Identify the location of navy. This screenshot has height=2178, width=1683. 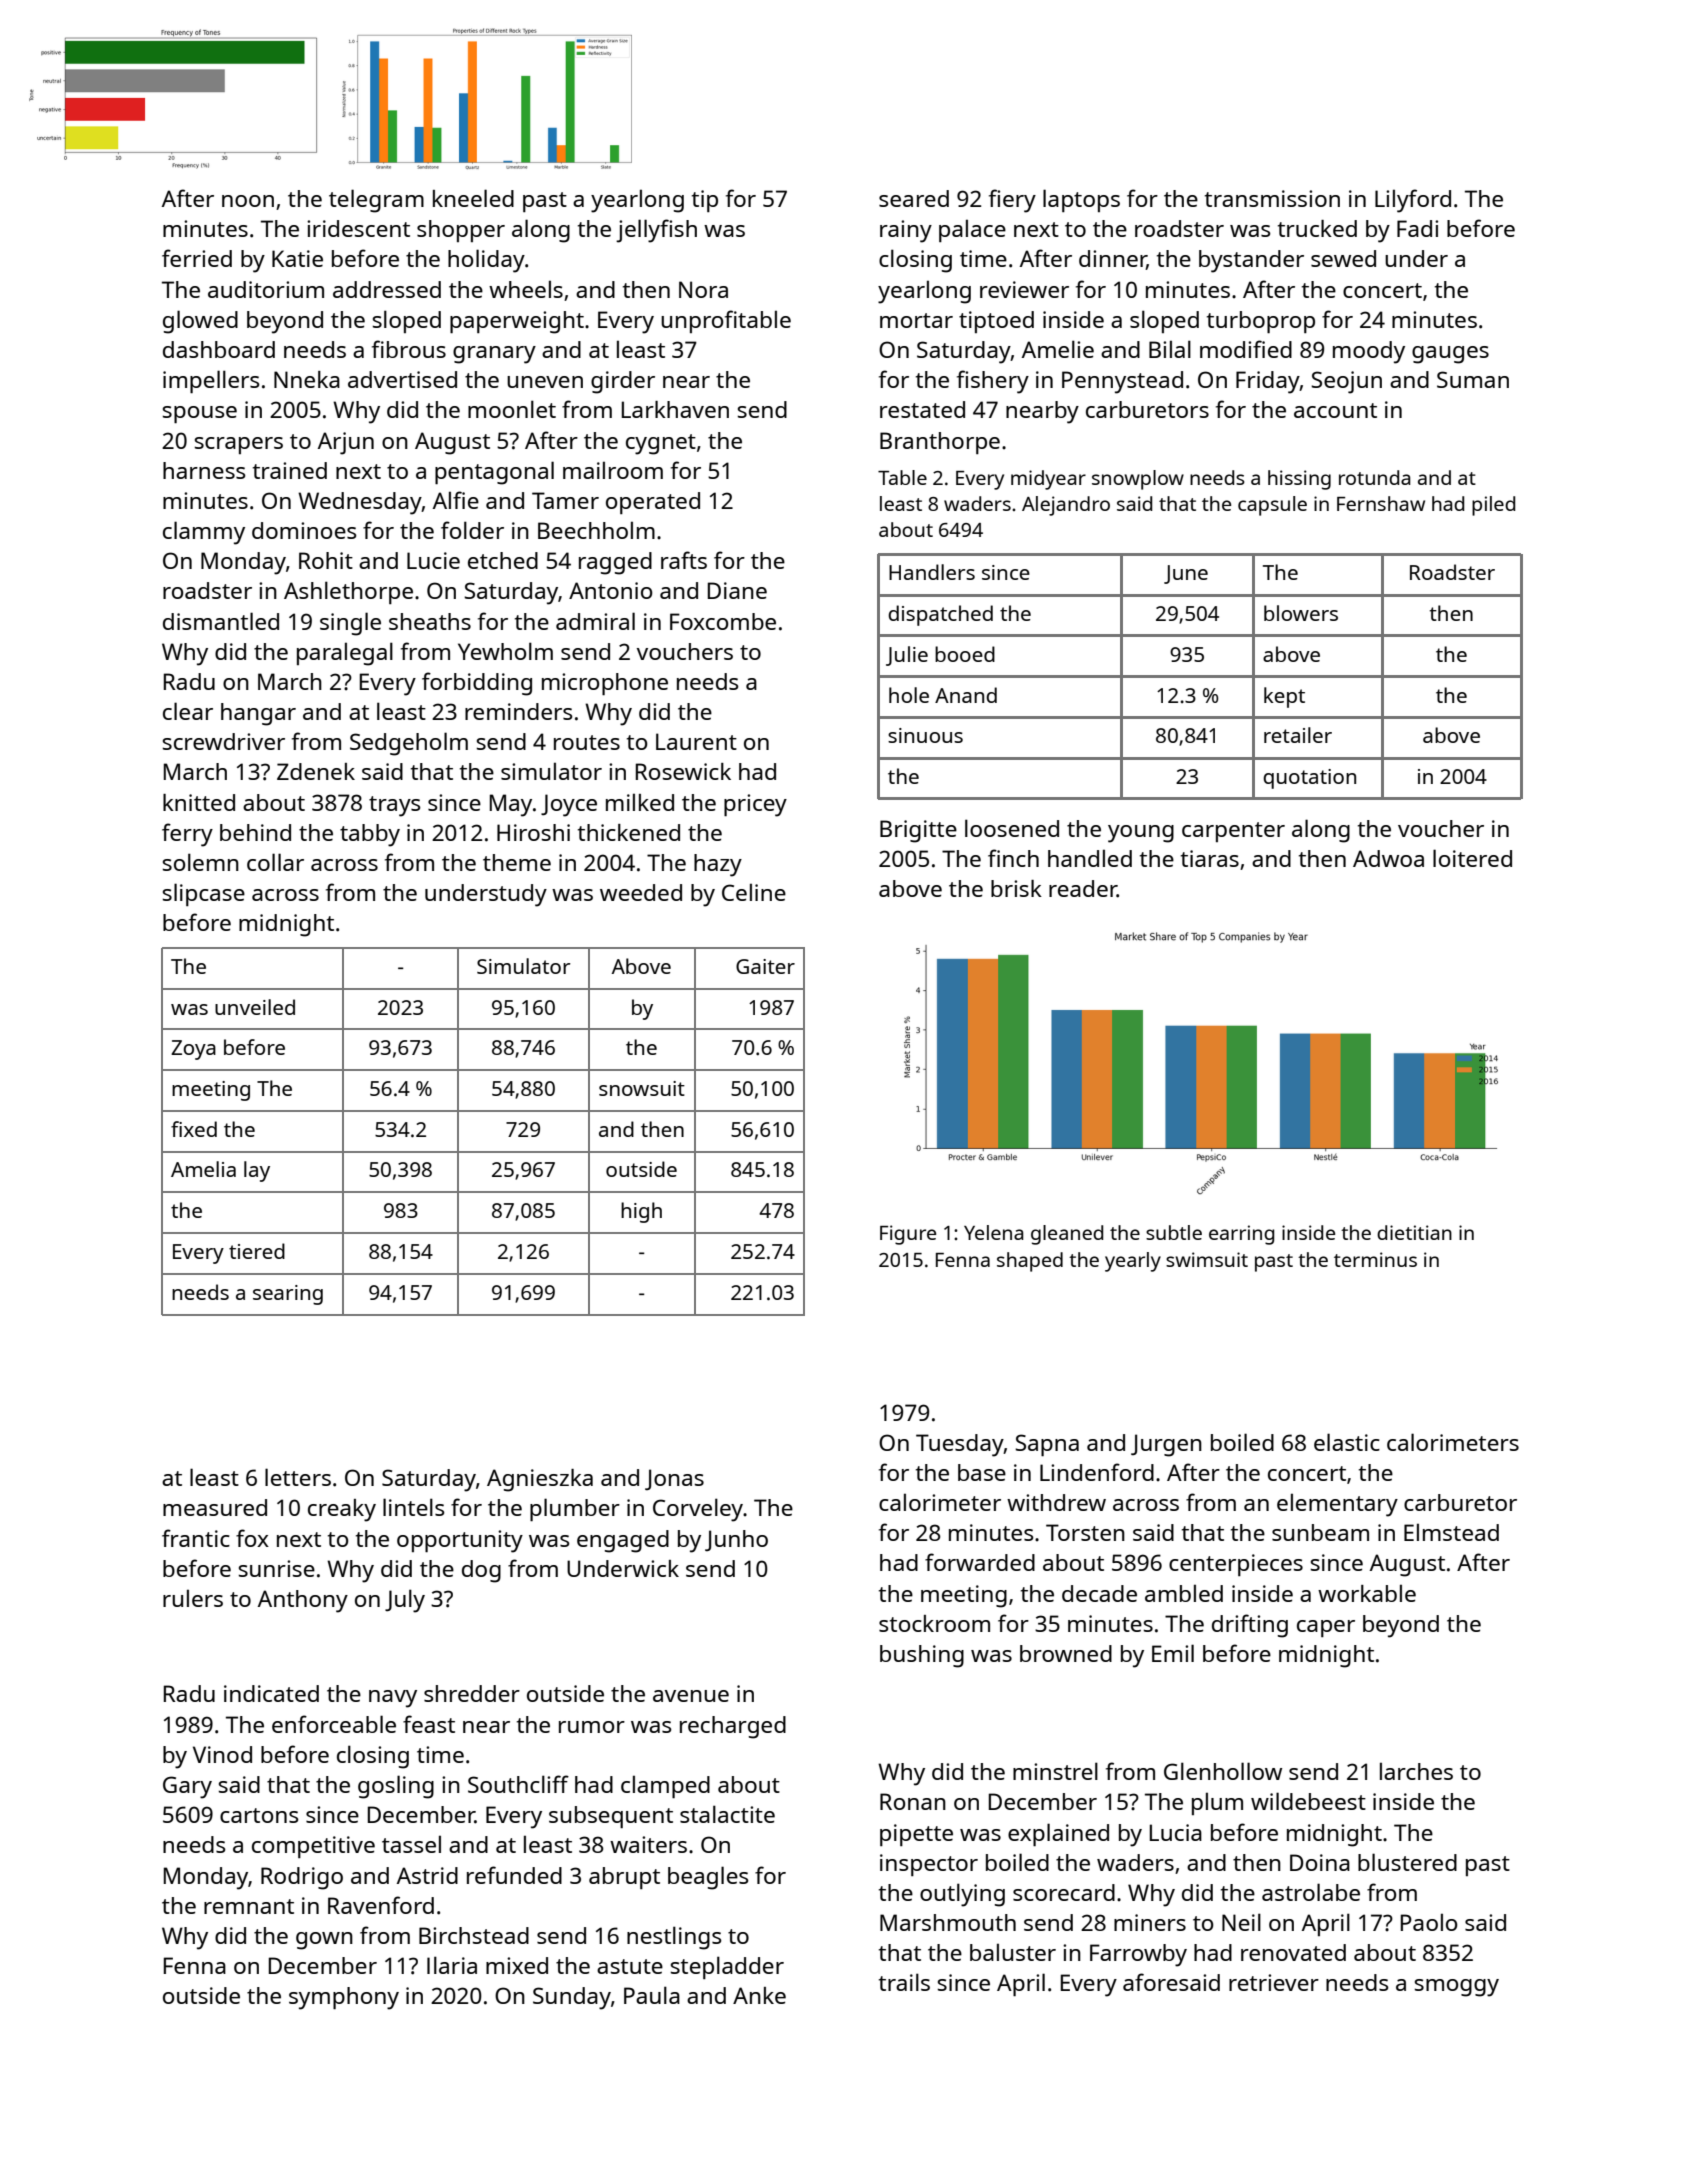
(393, 1699).
